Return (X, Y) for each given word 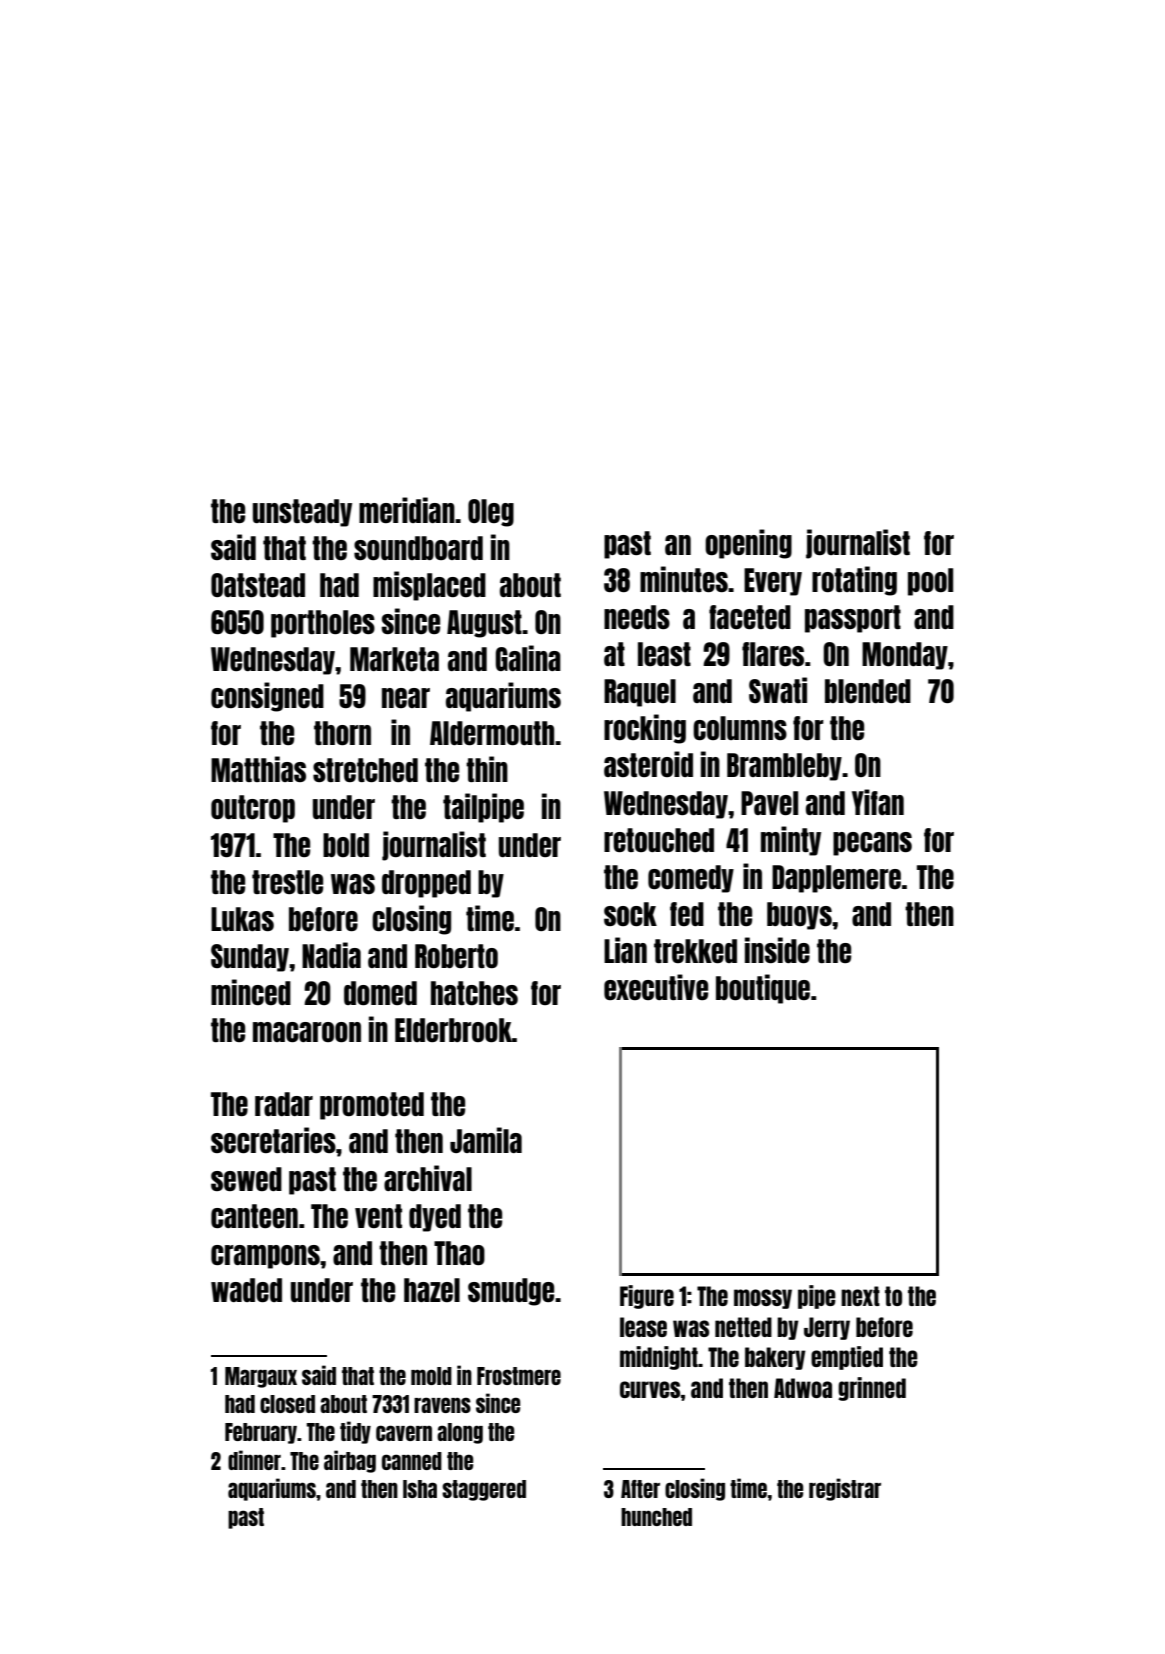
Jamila (486, 1140)
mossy (763, 1299)
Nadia (331, 955)
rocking (645, 729)
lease (643, 1327)
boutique (763, 989)
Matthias (258, 769)
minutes (684, 579)
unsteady (302, 513)
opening (748, 544)
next (860, 1296)
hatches (474, 993)
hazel (432, 1290)
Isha (420, 1489)
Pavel (769, 803)
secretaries (273, 1140)
